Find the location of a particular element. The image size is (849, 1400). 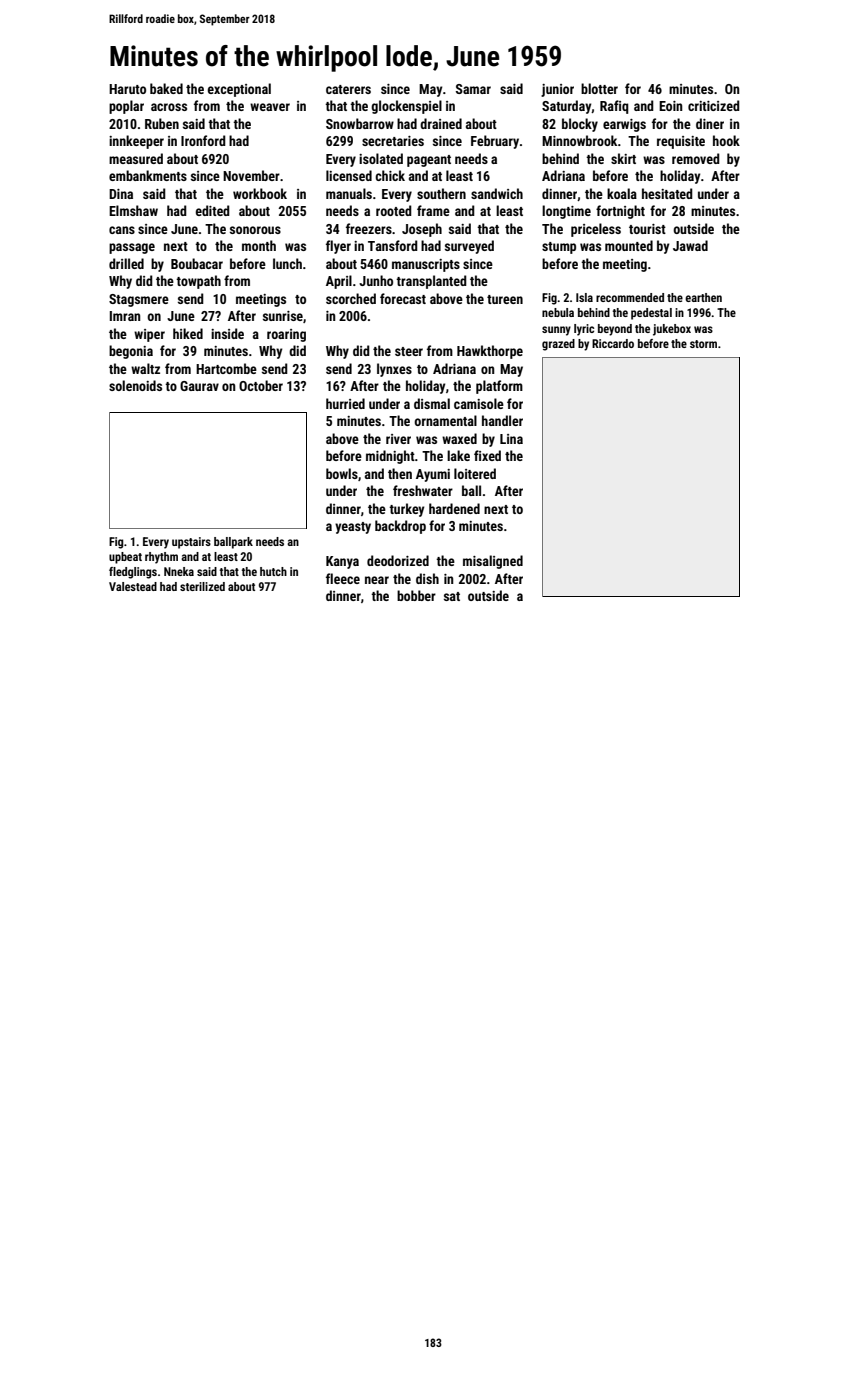

exceptional is located at coordinates (239, 90).
